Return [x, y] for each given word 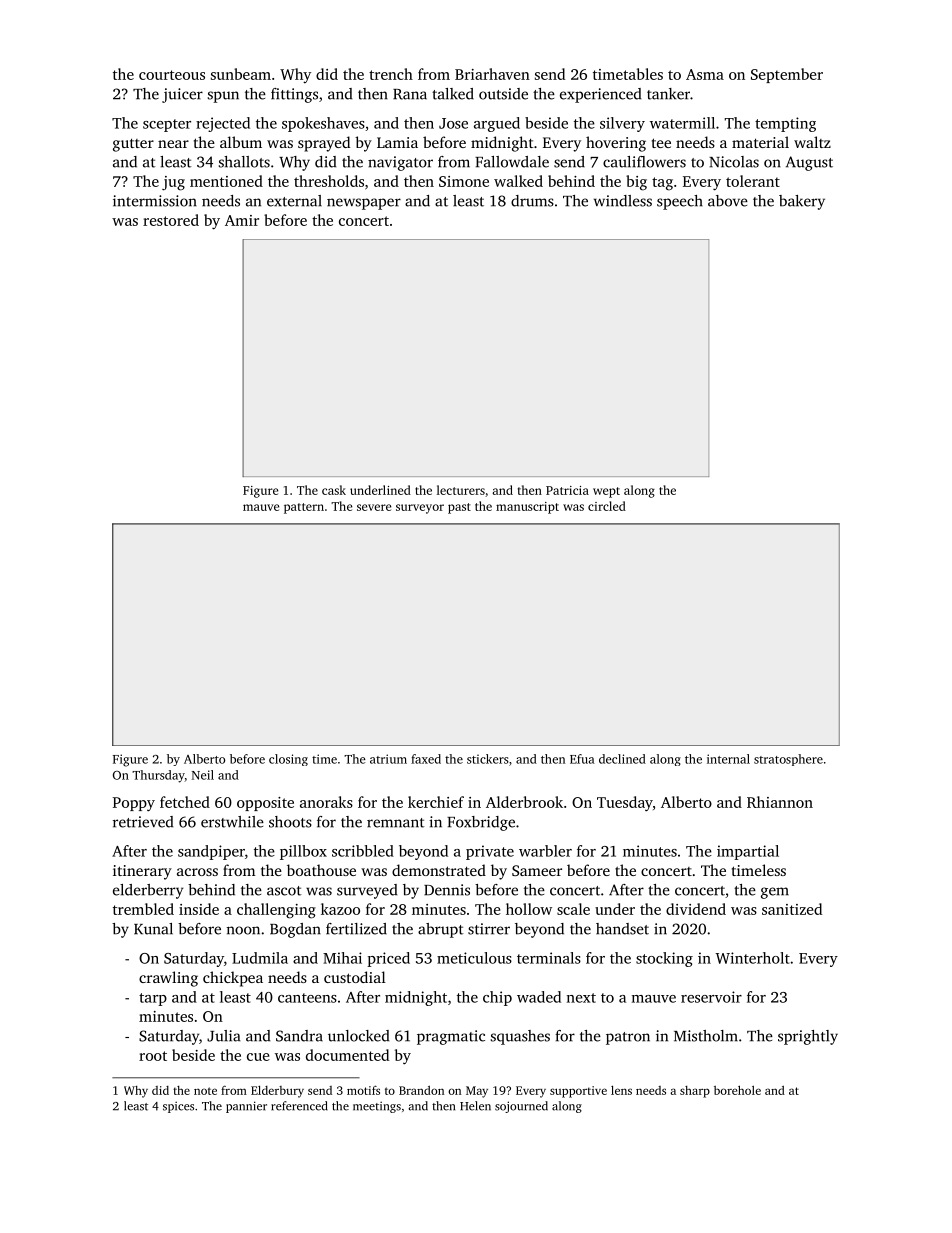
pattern [304, 508]
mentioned [226, 181]
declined [622, 759]
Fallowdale [512, 162]
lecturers [461, 490]
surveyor [420, 509]
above [728, 201]
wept [606, 492]
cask [334, 490]
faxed [426, 759]
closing [288, 760]
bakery [802, 202]
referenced [299, 1106]
